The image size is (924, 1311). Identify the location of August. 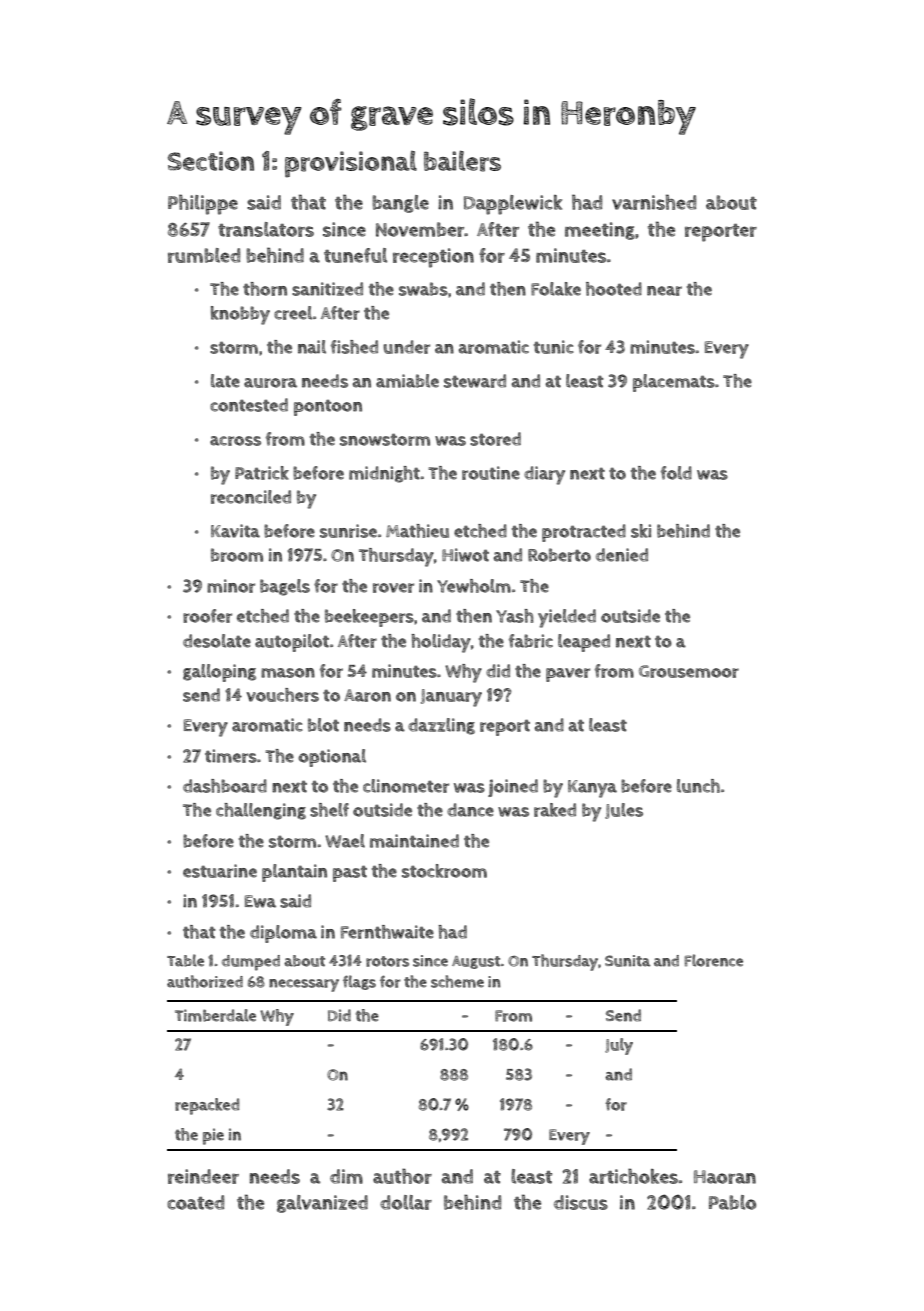
(476, 962).
